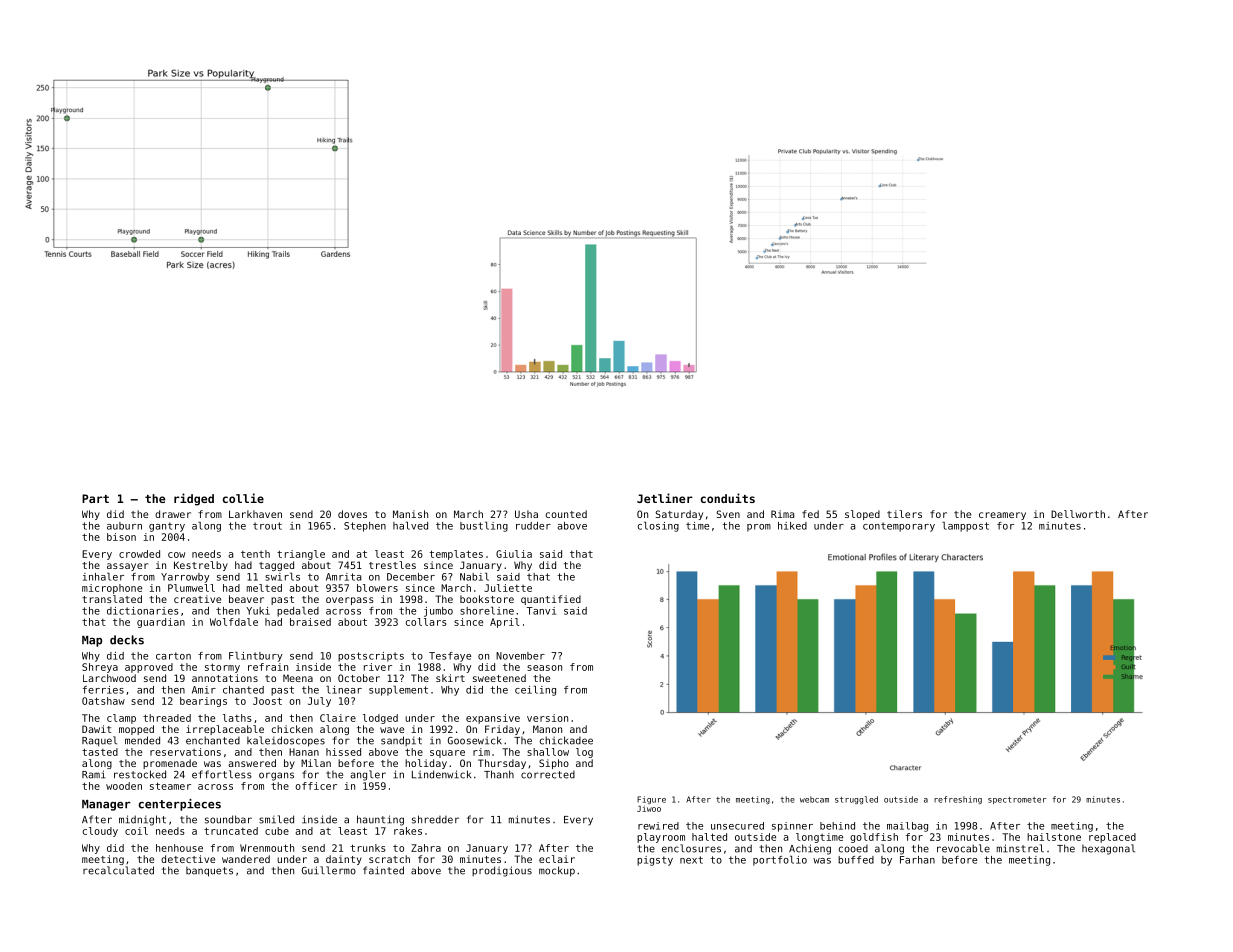 This screenshot has height=952, width=1233. What do you see at coordinates (338, 718) in the screenshot?
I see `Claire` at bounding box center [338, 718].
